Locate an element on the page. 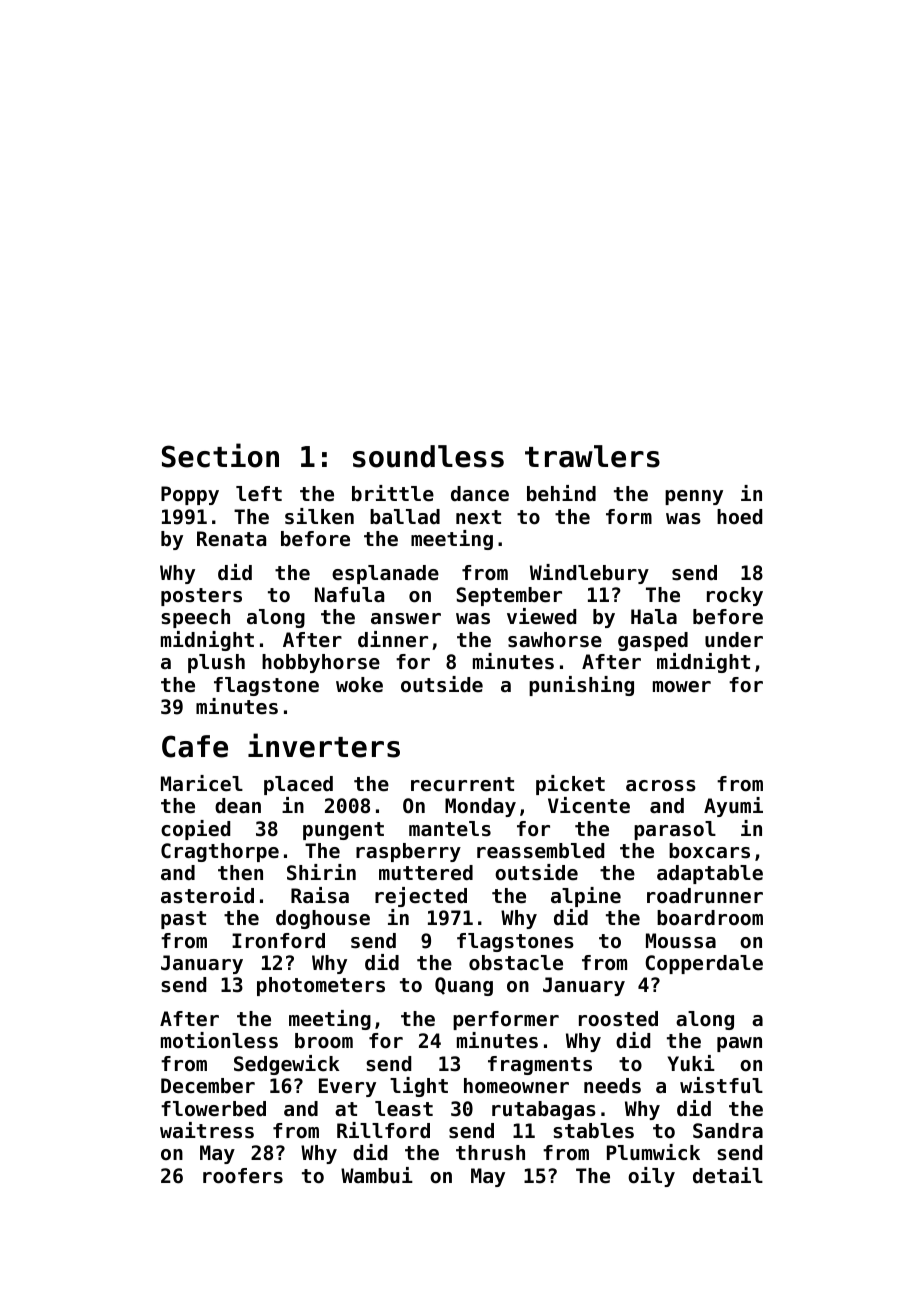  trawlers is located at coordinates (592, 456).
